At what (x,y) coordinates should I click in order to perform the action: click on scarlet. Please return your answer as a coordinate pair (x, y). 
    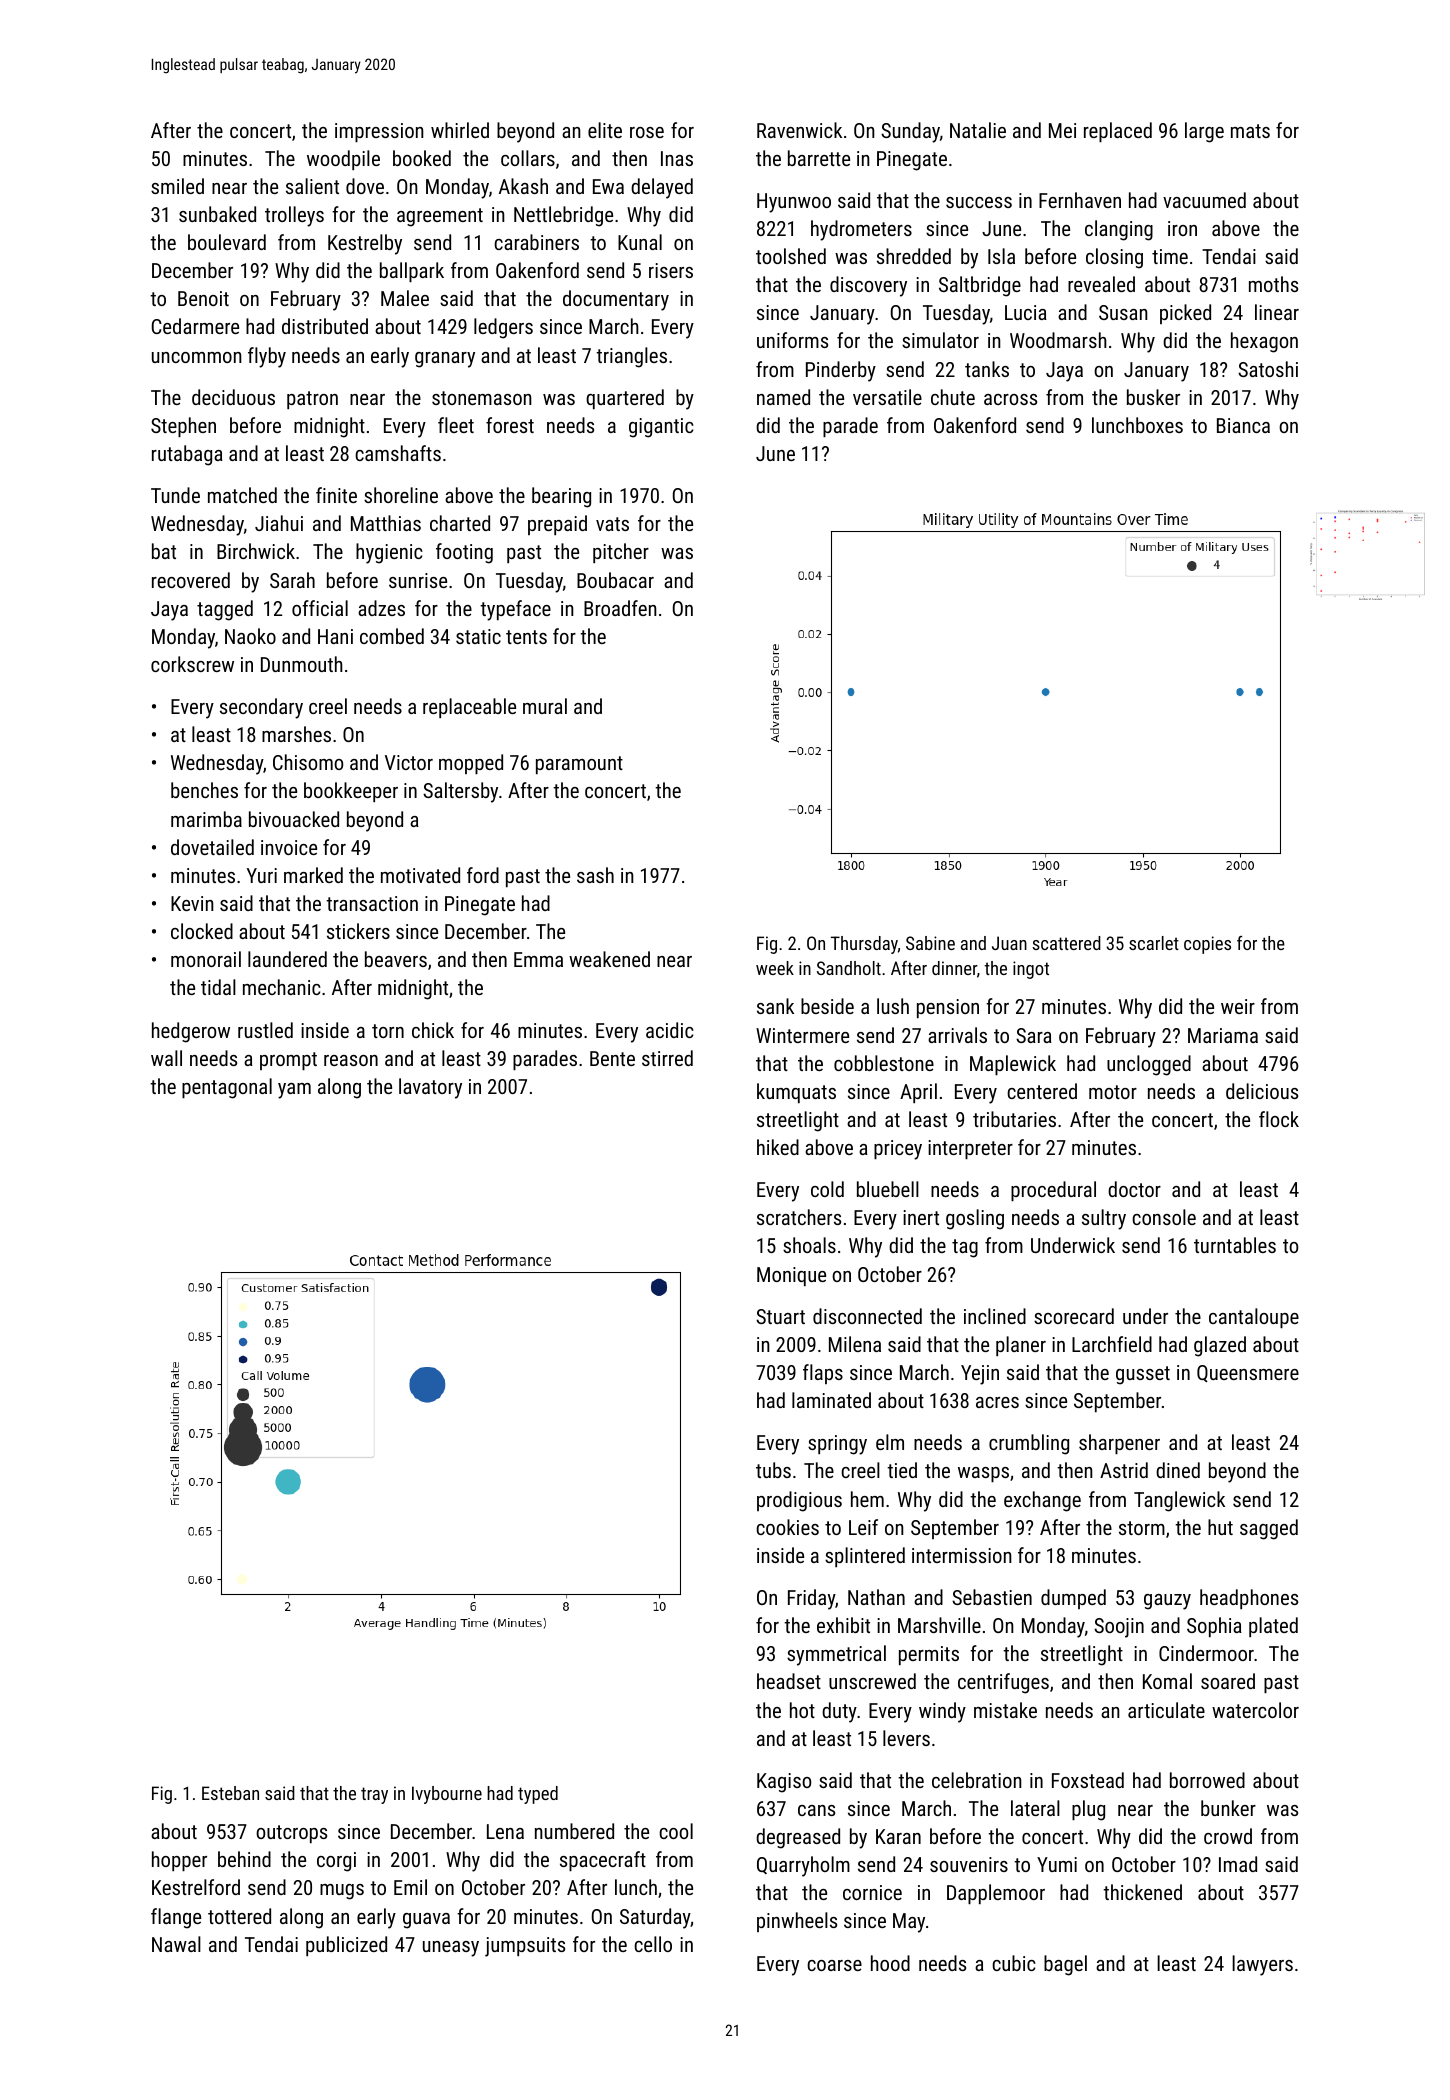
    Looking at the image, I should click on (1154, 943).
